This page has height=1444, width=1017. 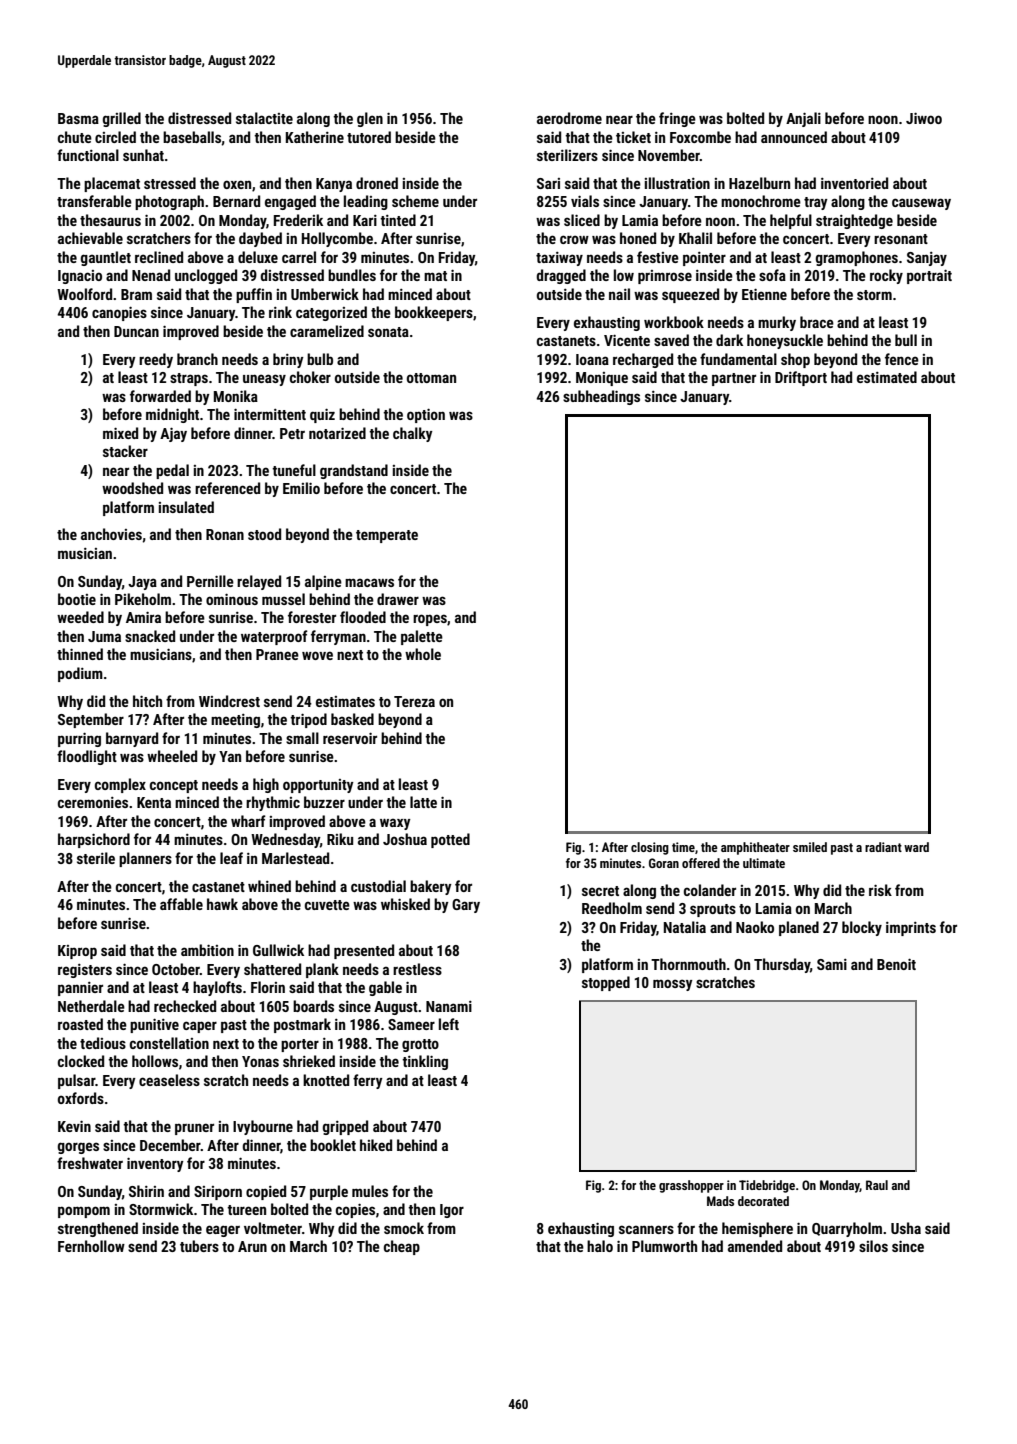 What do you see at coordinates (755, 1246) in the page?
I see `amended` at bounding box center [755, 1246].
